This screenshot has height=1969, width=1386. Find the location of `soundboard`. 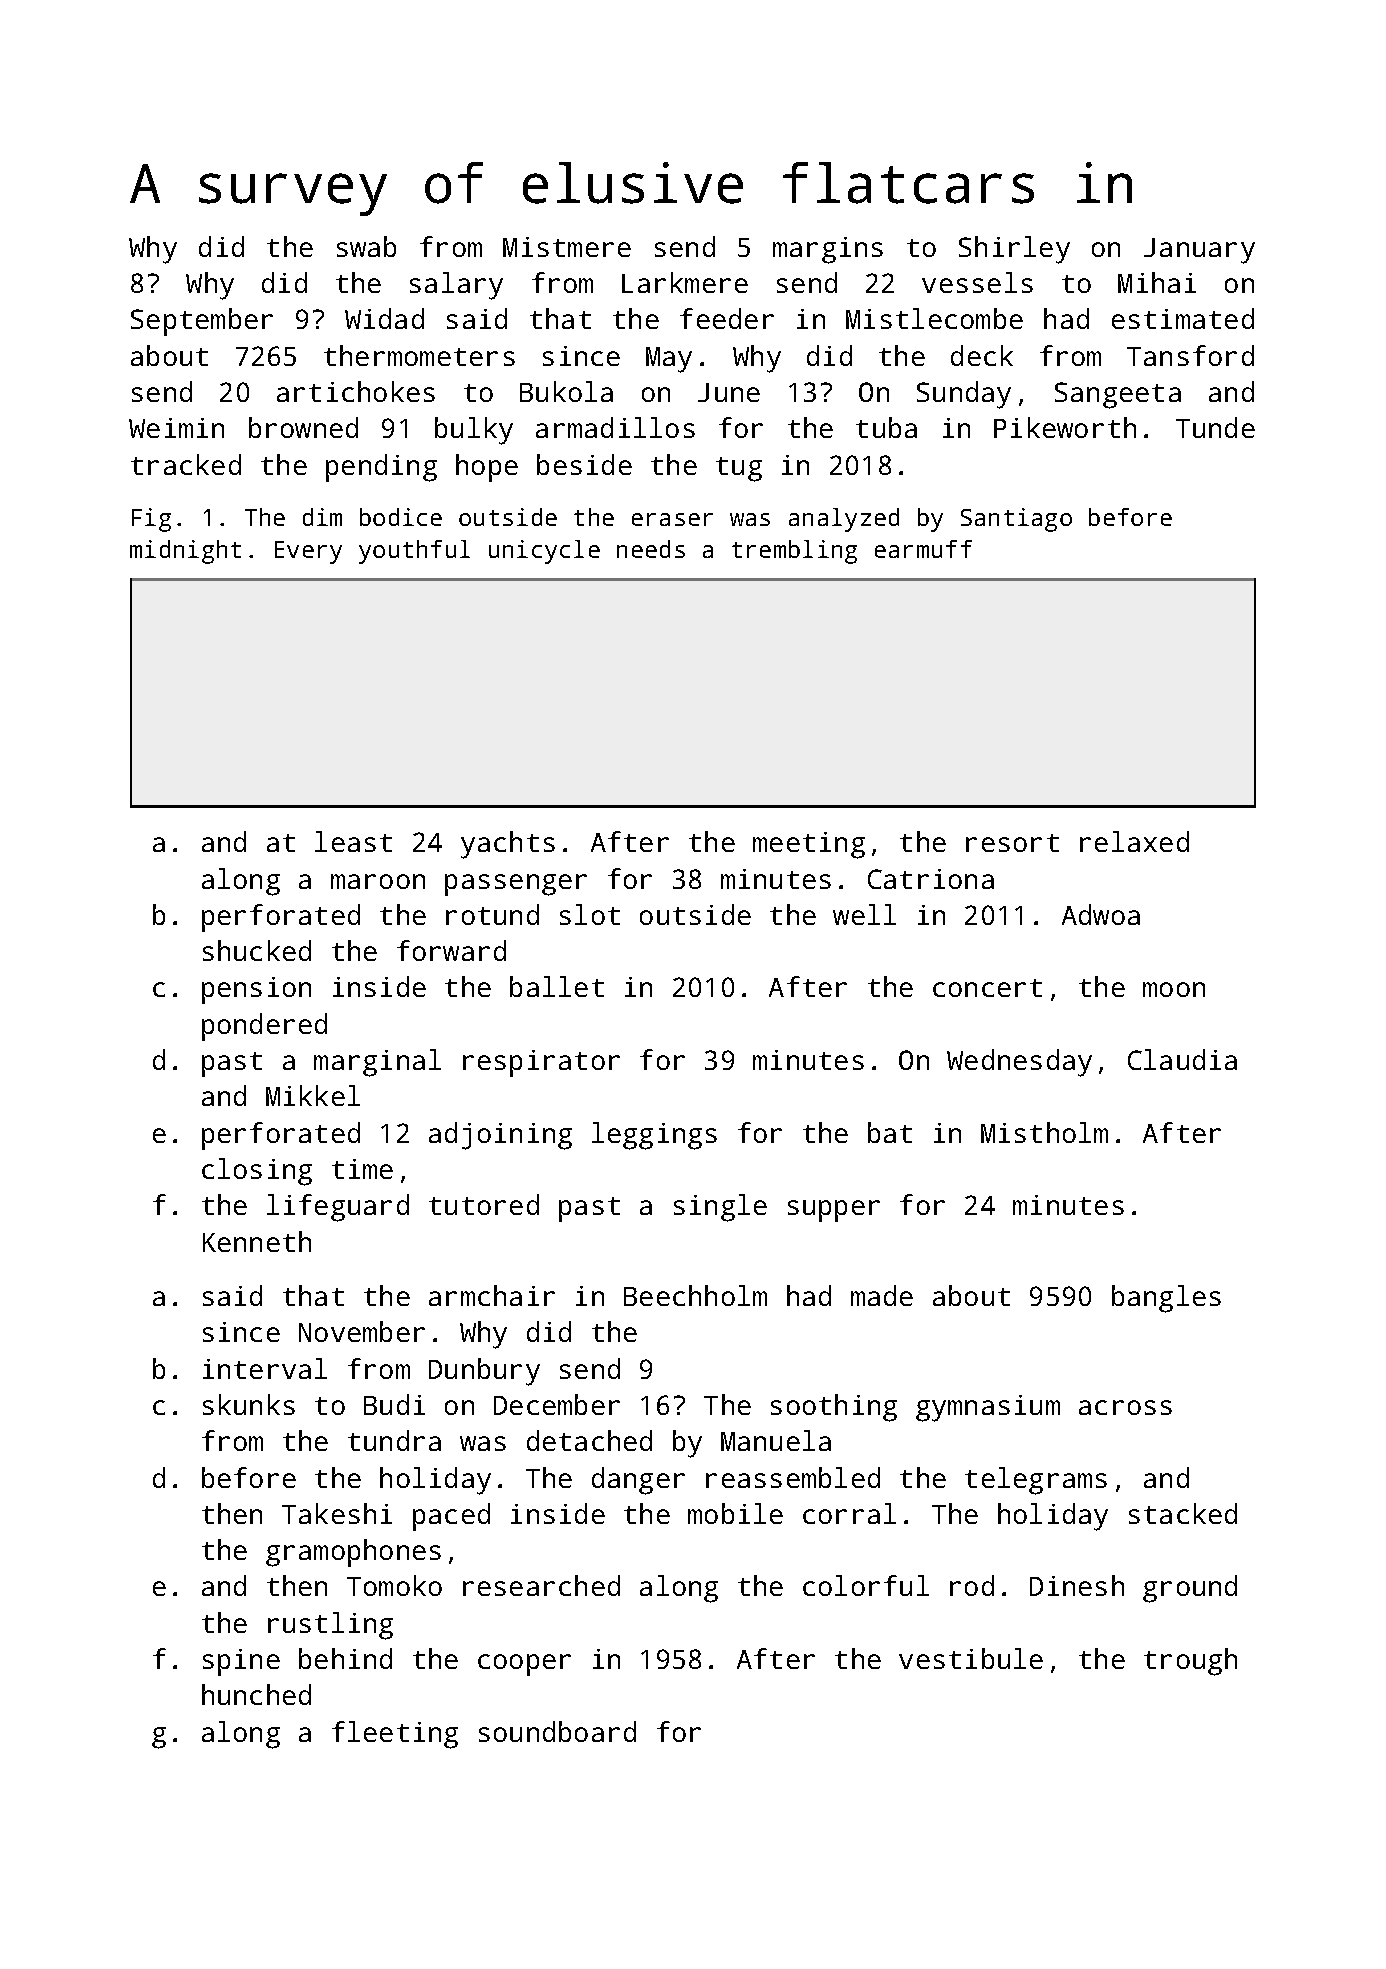

soundboard is located at coordinates (557, 1731).
